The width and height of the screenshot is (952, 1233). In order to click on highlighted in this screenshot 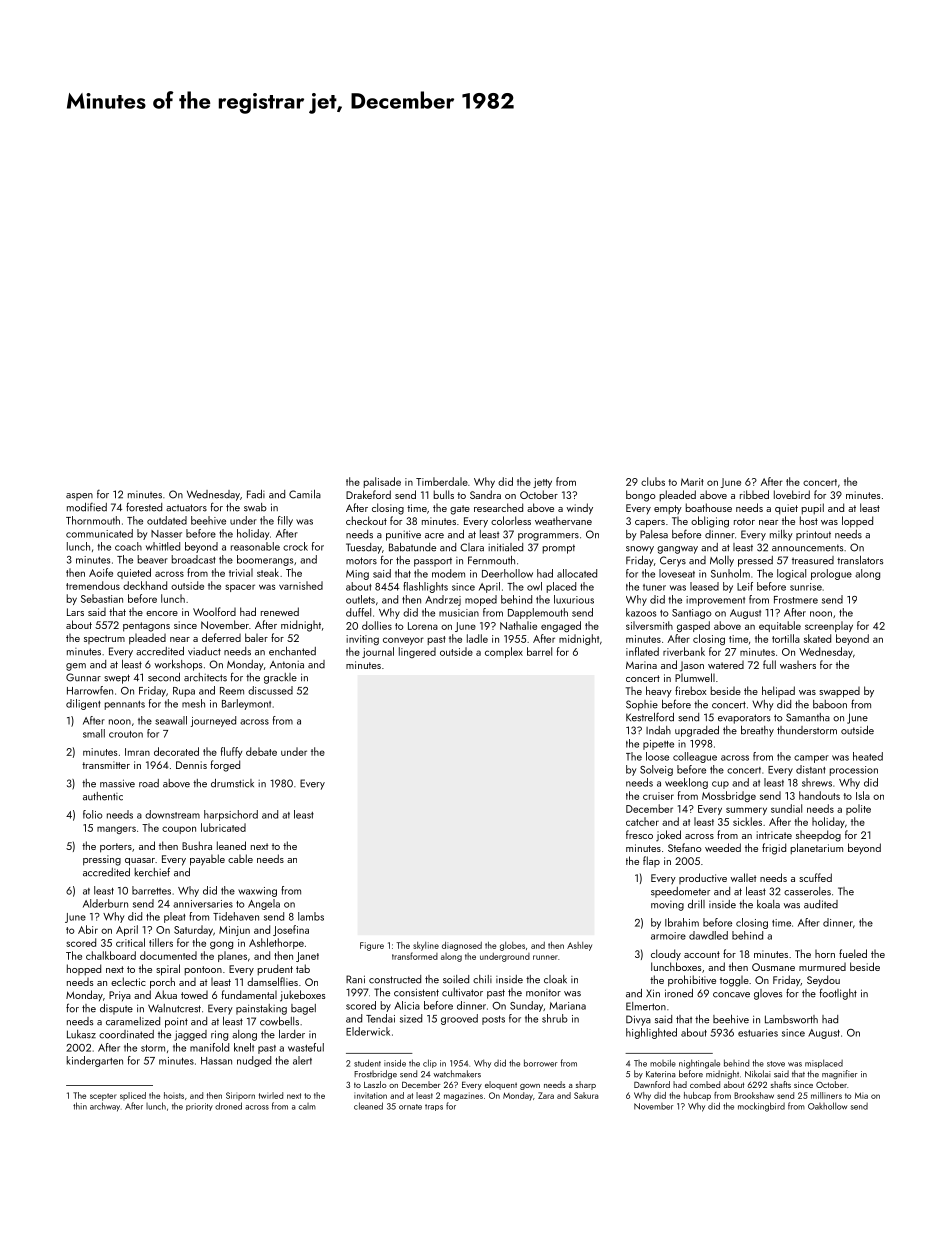, I will do `click(651, 1033)`.
